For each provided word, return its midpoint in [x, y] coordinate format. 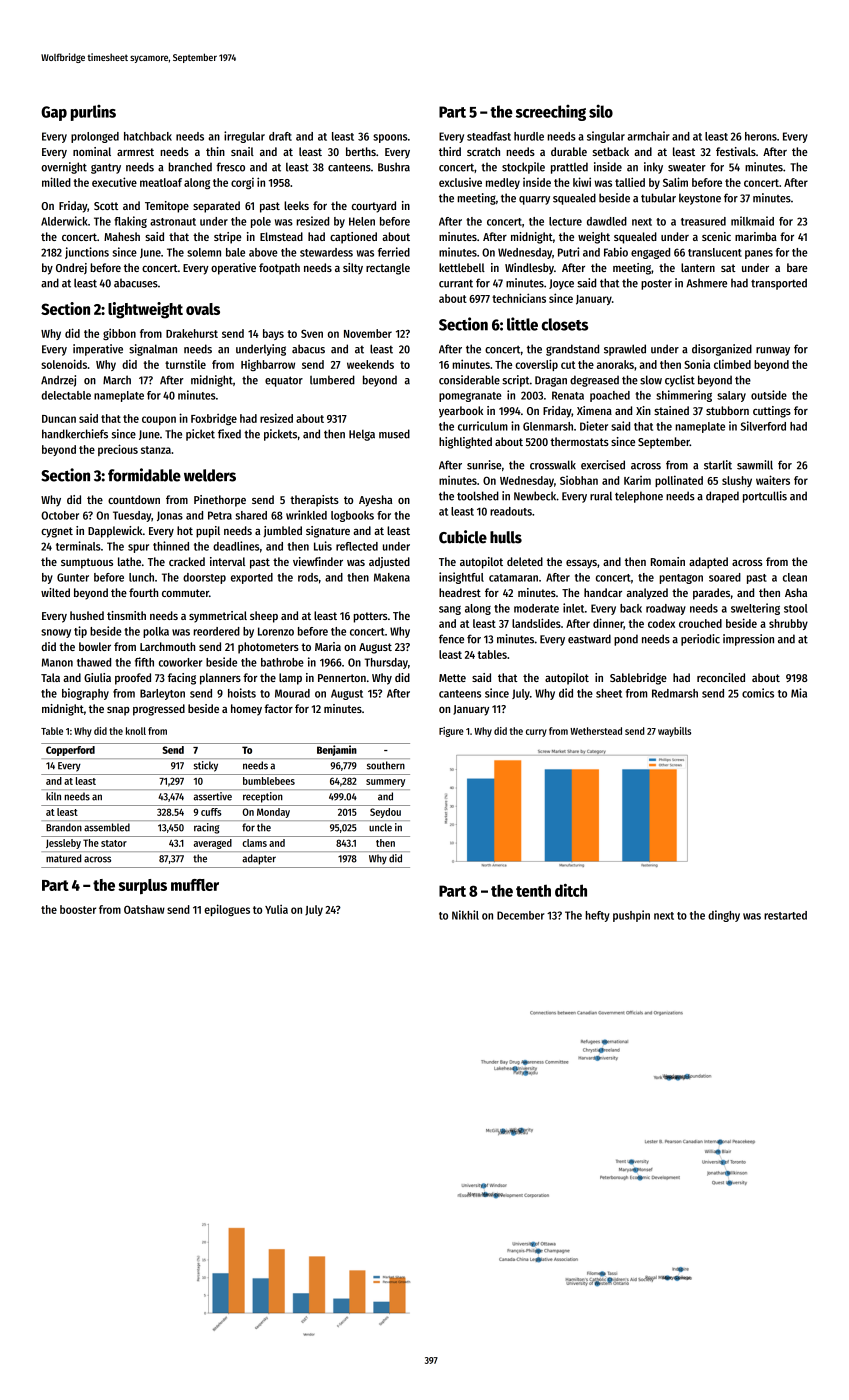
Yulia [276, 909]
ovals [203, 309]
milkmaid [752, 221]
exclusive [460, 182]
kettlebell [462, 267]
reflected [357, 546]
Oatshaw [144, 909]
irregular [244, 137]
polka [156, 632]
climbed [732, 364]
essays [581, 564]
